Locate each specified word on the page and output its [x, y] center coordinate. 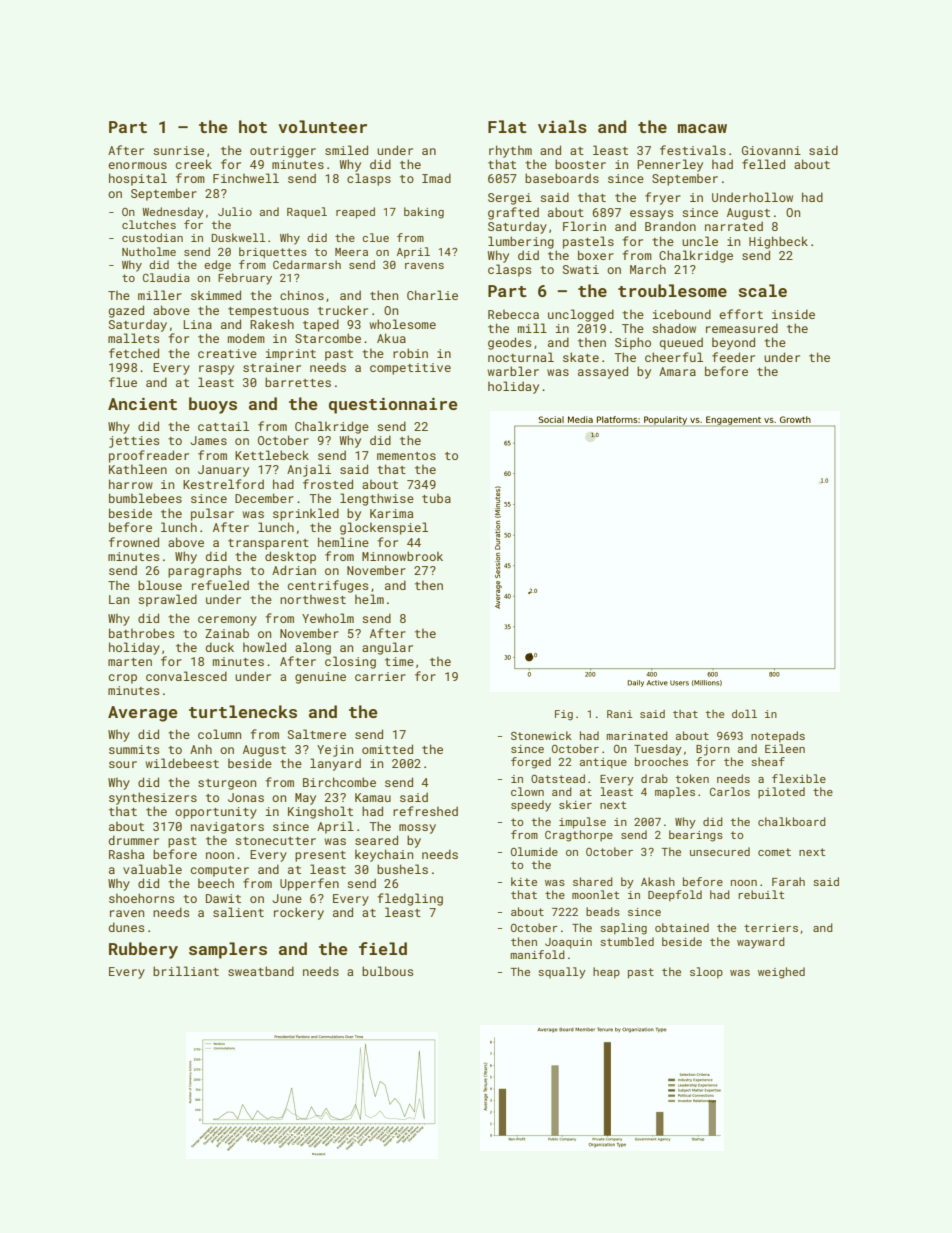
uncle [700, 241]
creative [227, 353]
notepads [778, 736]
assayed [603, 372]
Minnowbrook [402, 556]
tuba [436, 498]
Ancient [142, 404]
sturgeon [227, 784]
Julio [235, 211]
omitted [387, 749]
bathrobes [141, 633]
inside [793, 314]
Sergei [510, 199]
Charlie [432, 295]
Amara [677, 371]
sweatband [261, 971]
